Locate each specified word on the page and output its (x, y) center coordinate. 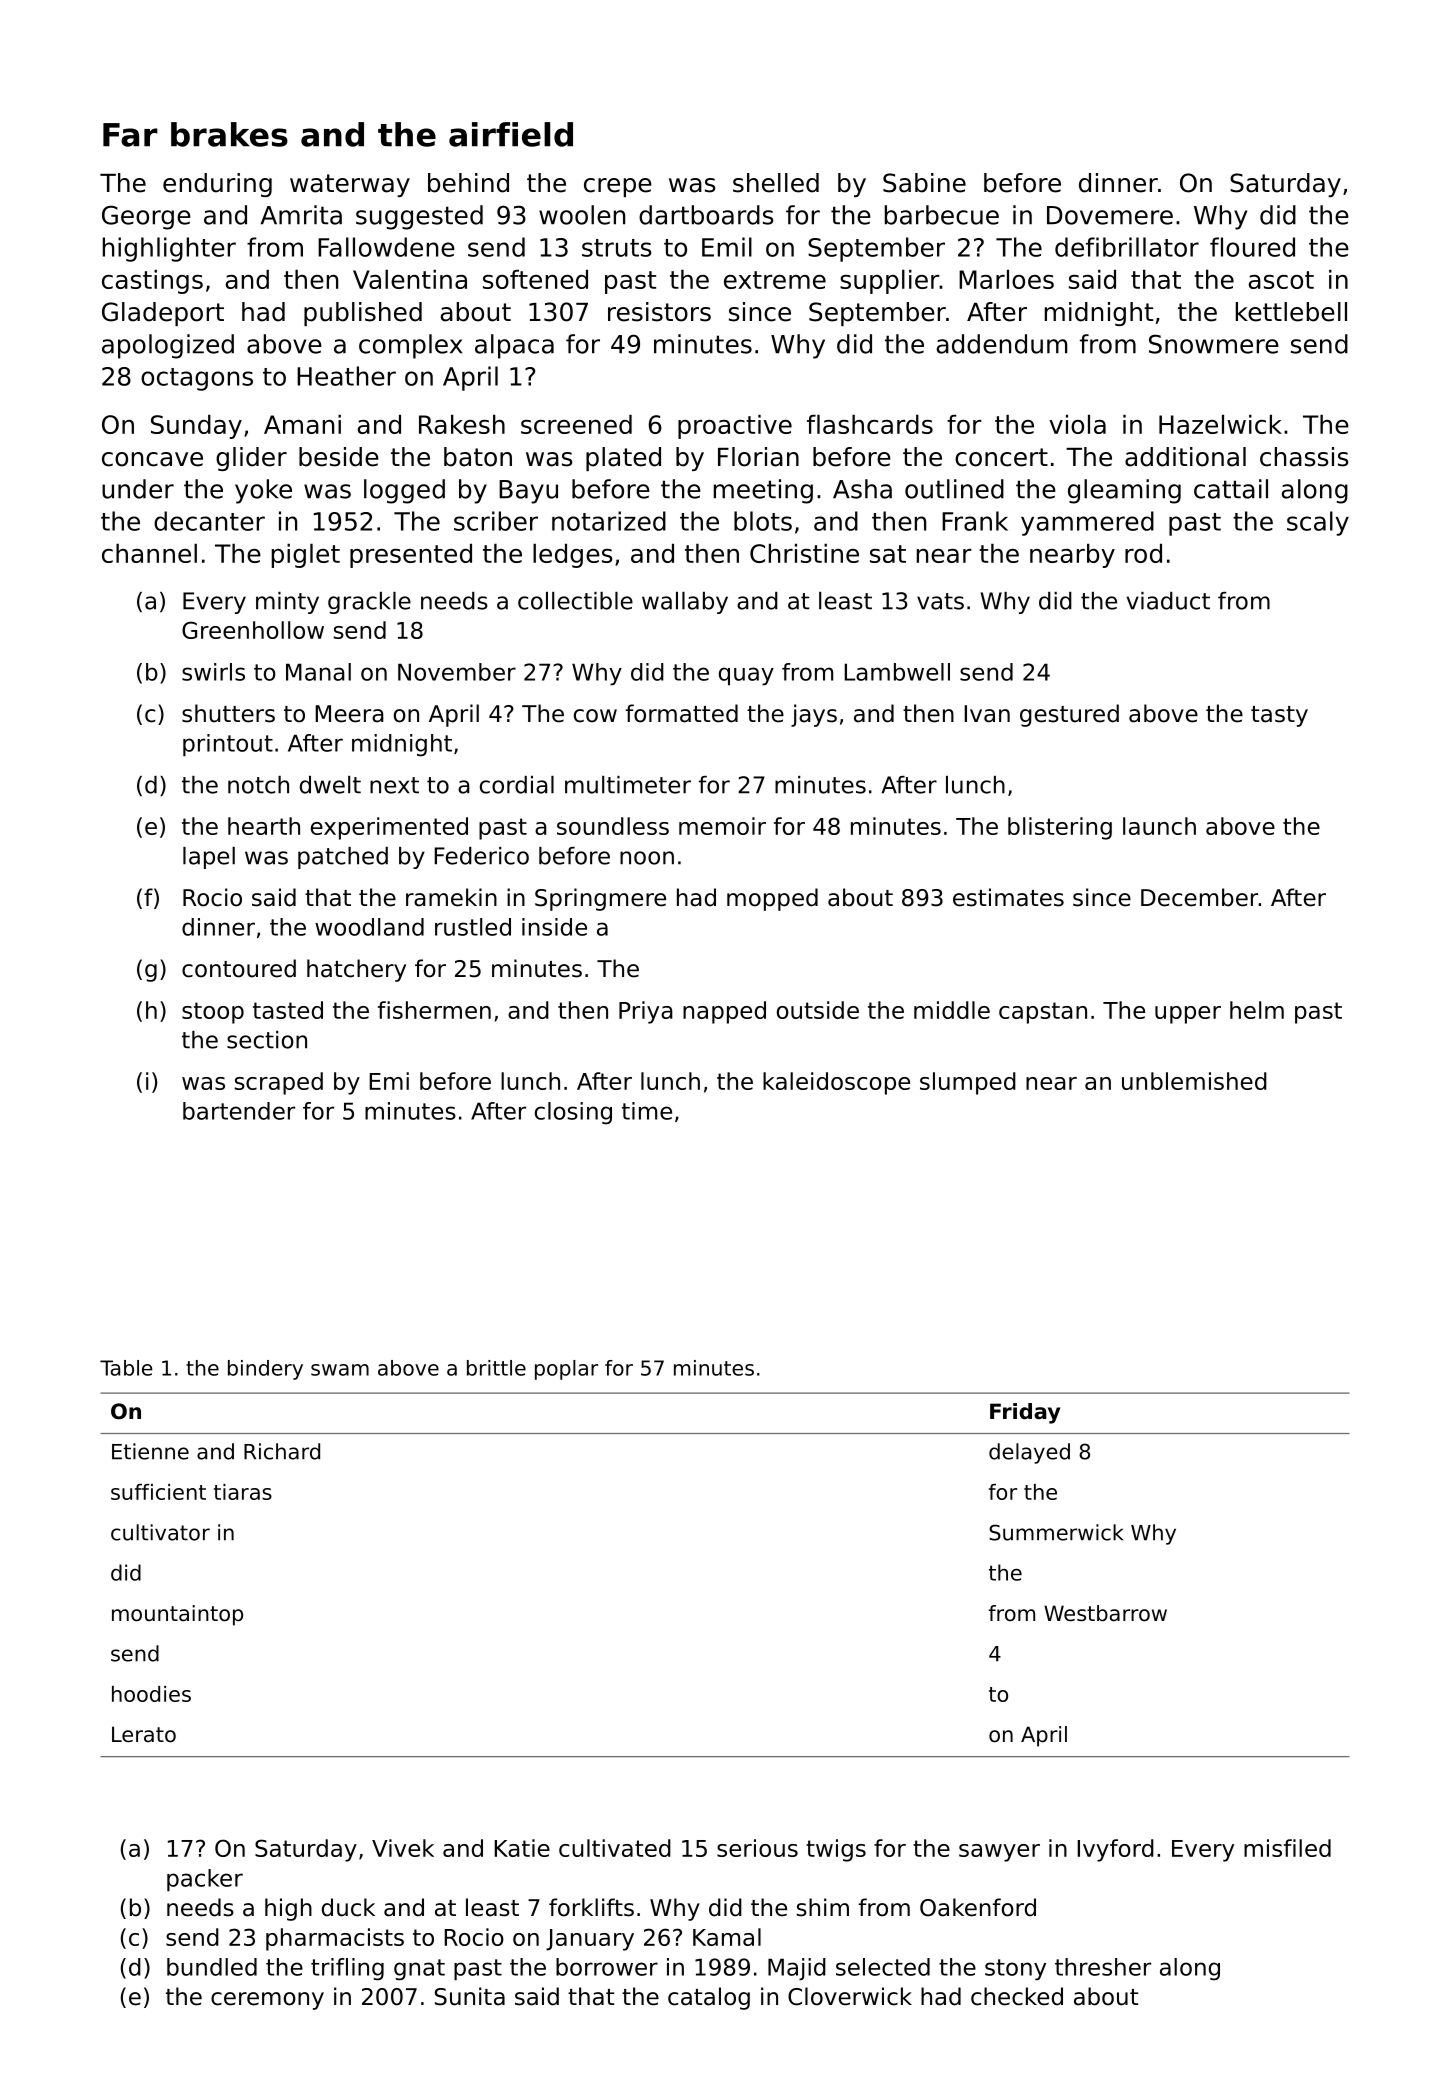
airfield (511, 134)
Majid (797, 1969)
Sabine (924, 183)
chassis (1304, 457)
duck (348, 1907)
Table (126, 1368)
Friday (1025, 1413)
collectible (575, 601)
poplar (566, 1370)
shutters (228, 713)
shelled (776, 183)
